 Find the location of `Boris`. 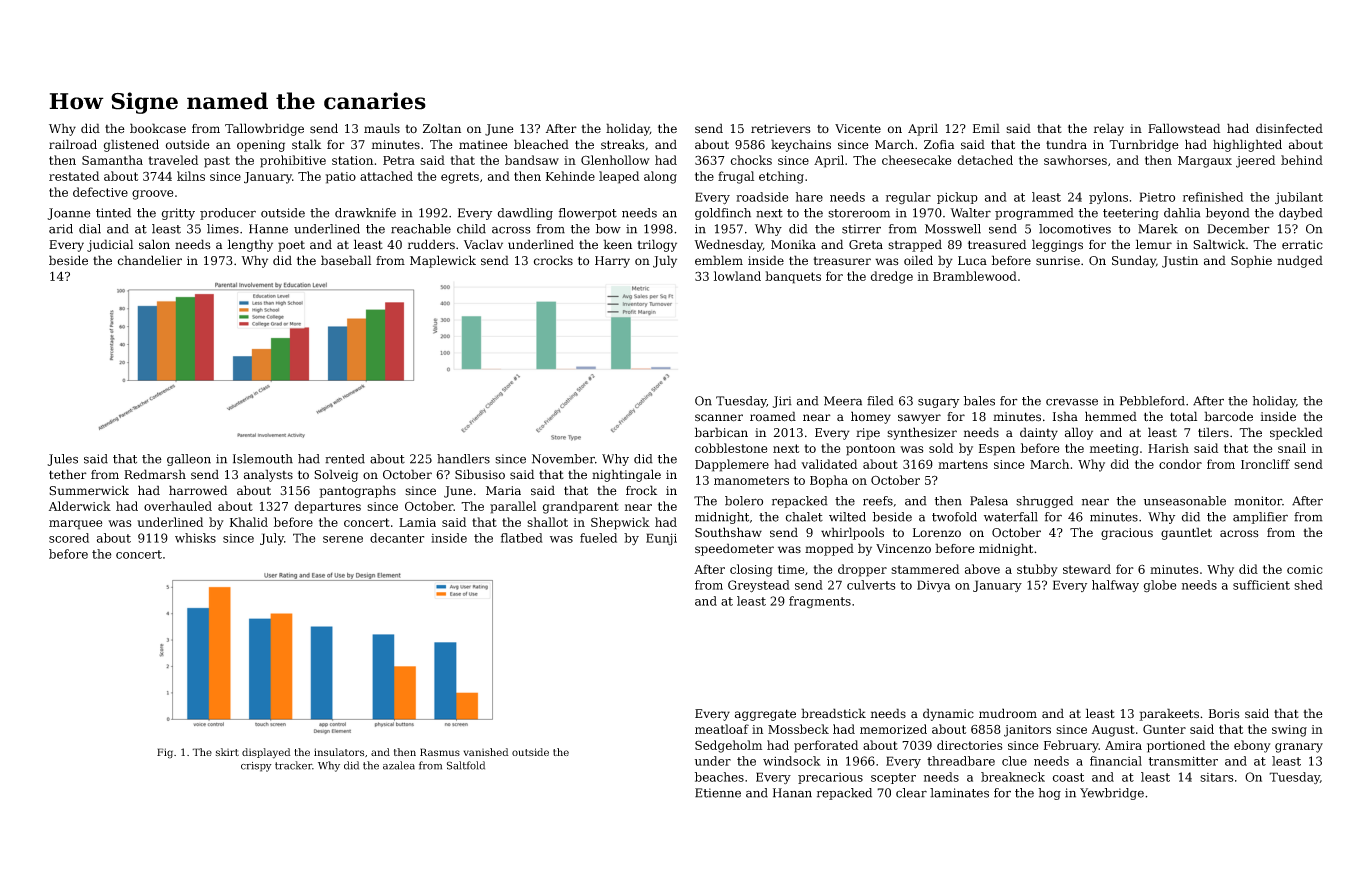

Boris is located at coordinates (1224, 714).
